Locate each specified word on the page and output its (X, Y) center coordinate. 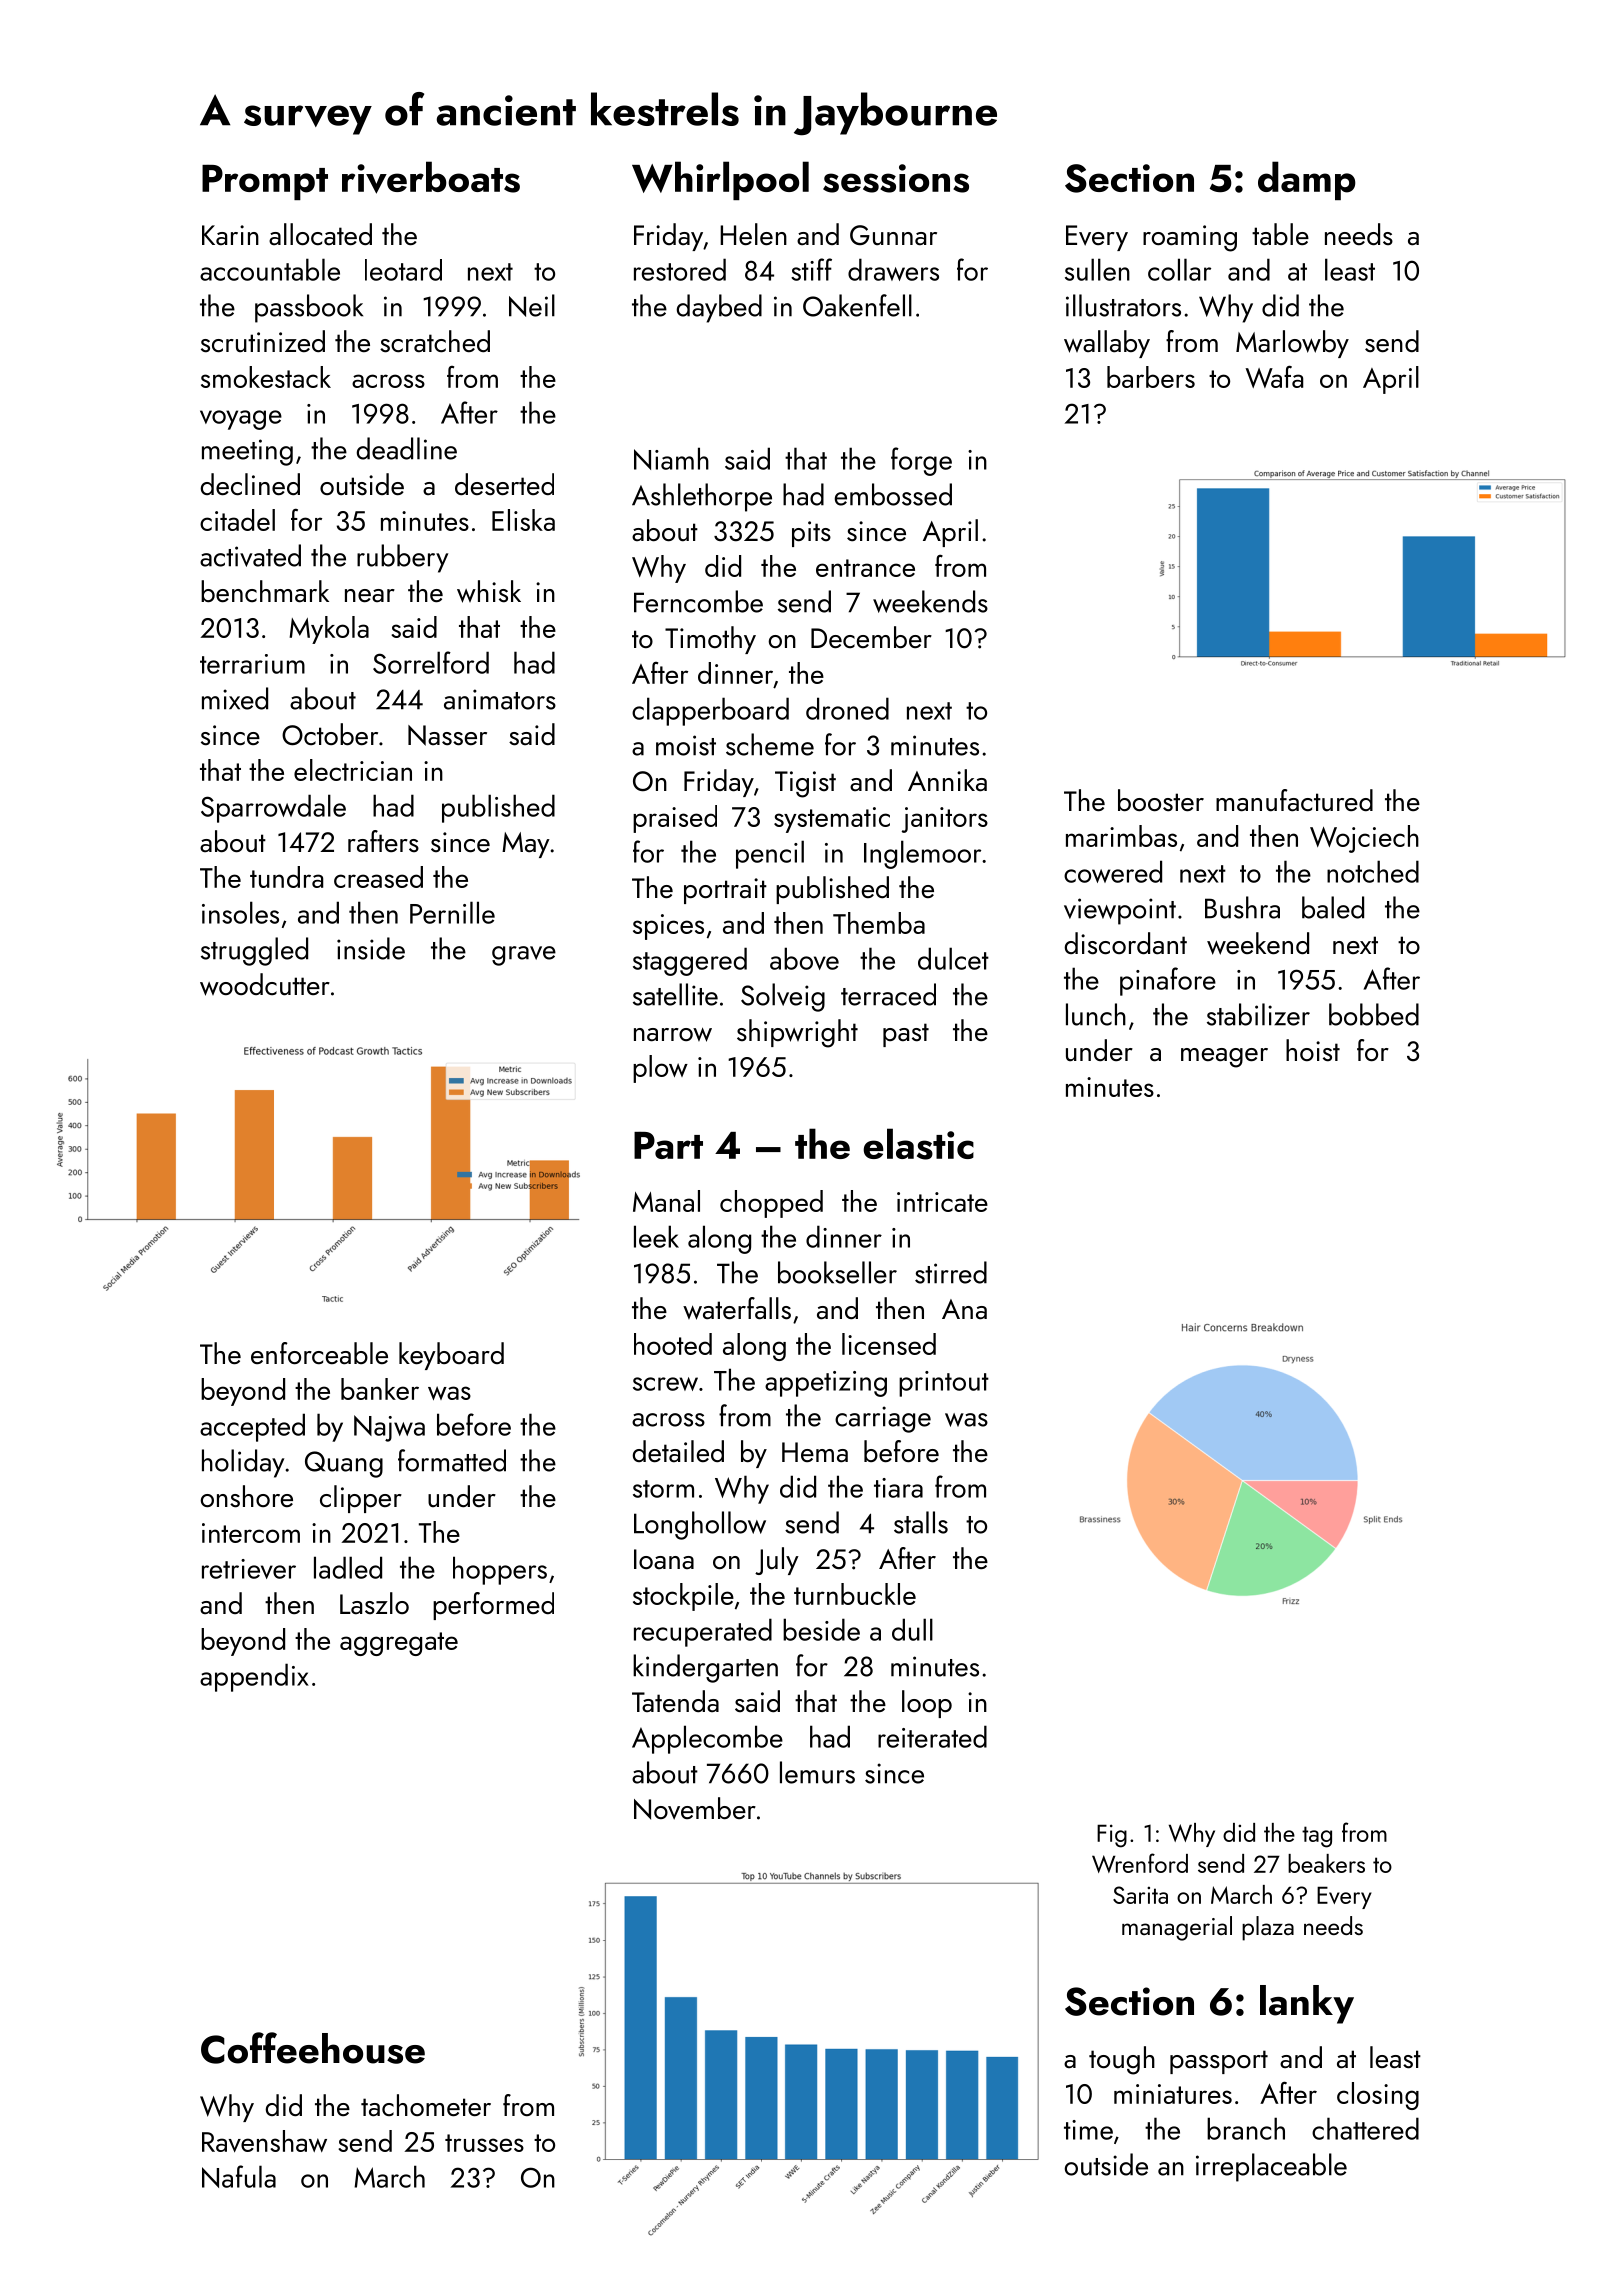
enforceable (319, 1353)
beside (821, 1629)
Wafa (1274, 376)
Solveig (783, 997)
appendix (254, 1677)
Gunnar (893, 235)
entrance (865, 568)
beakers (1326, 1863)
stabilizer (1258, 1014)
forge (921, 461)
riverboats (431, 177)
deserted (504, 484)
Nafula (239, 2176)
